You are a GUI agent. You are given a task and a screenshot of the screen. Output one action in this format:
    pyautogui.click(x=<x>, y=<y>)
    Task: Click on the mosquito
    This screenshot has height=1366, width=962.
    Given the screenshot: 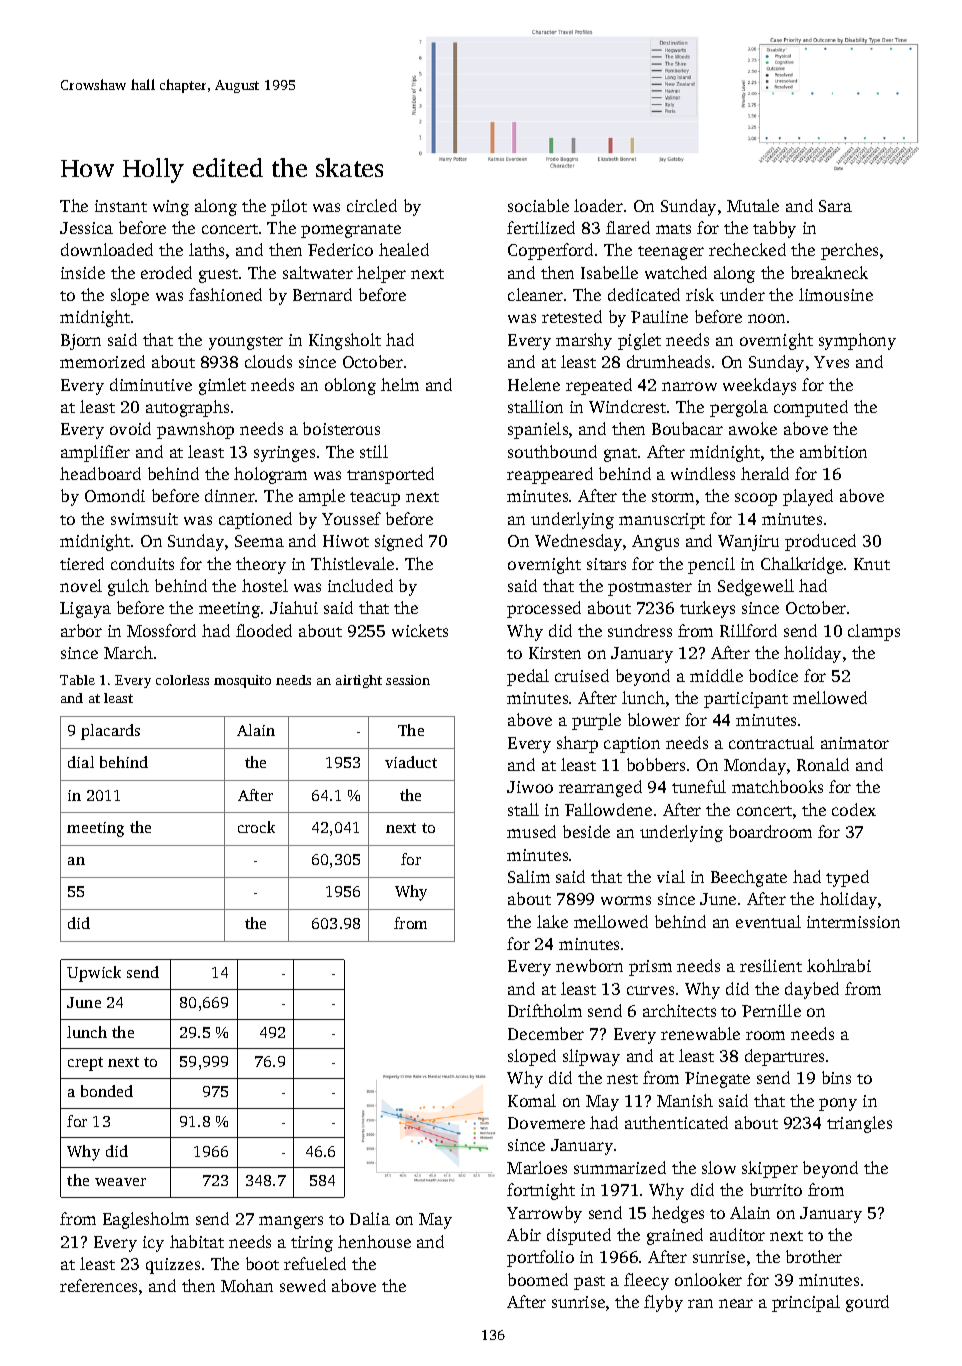 What is the action you would take?
    pyautogui.click(x=242, y=681)
